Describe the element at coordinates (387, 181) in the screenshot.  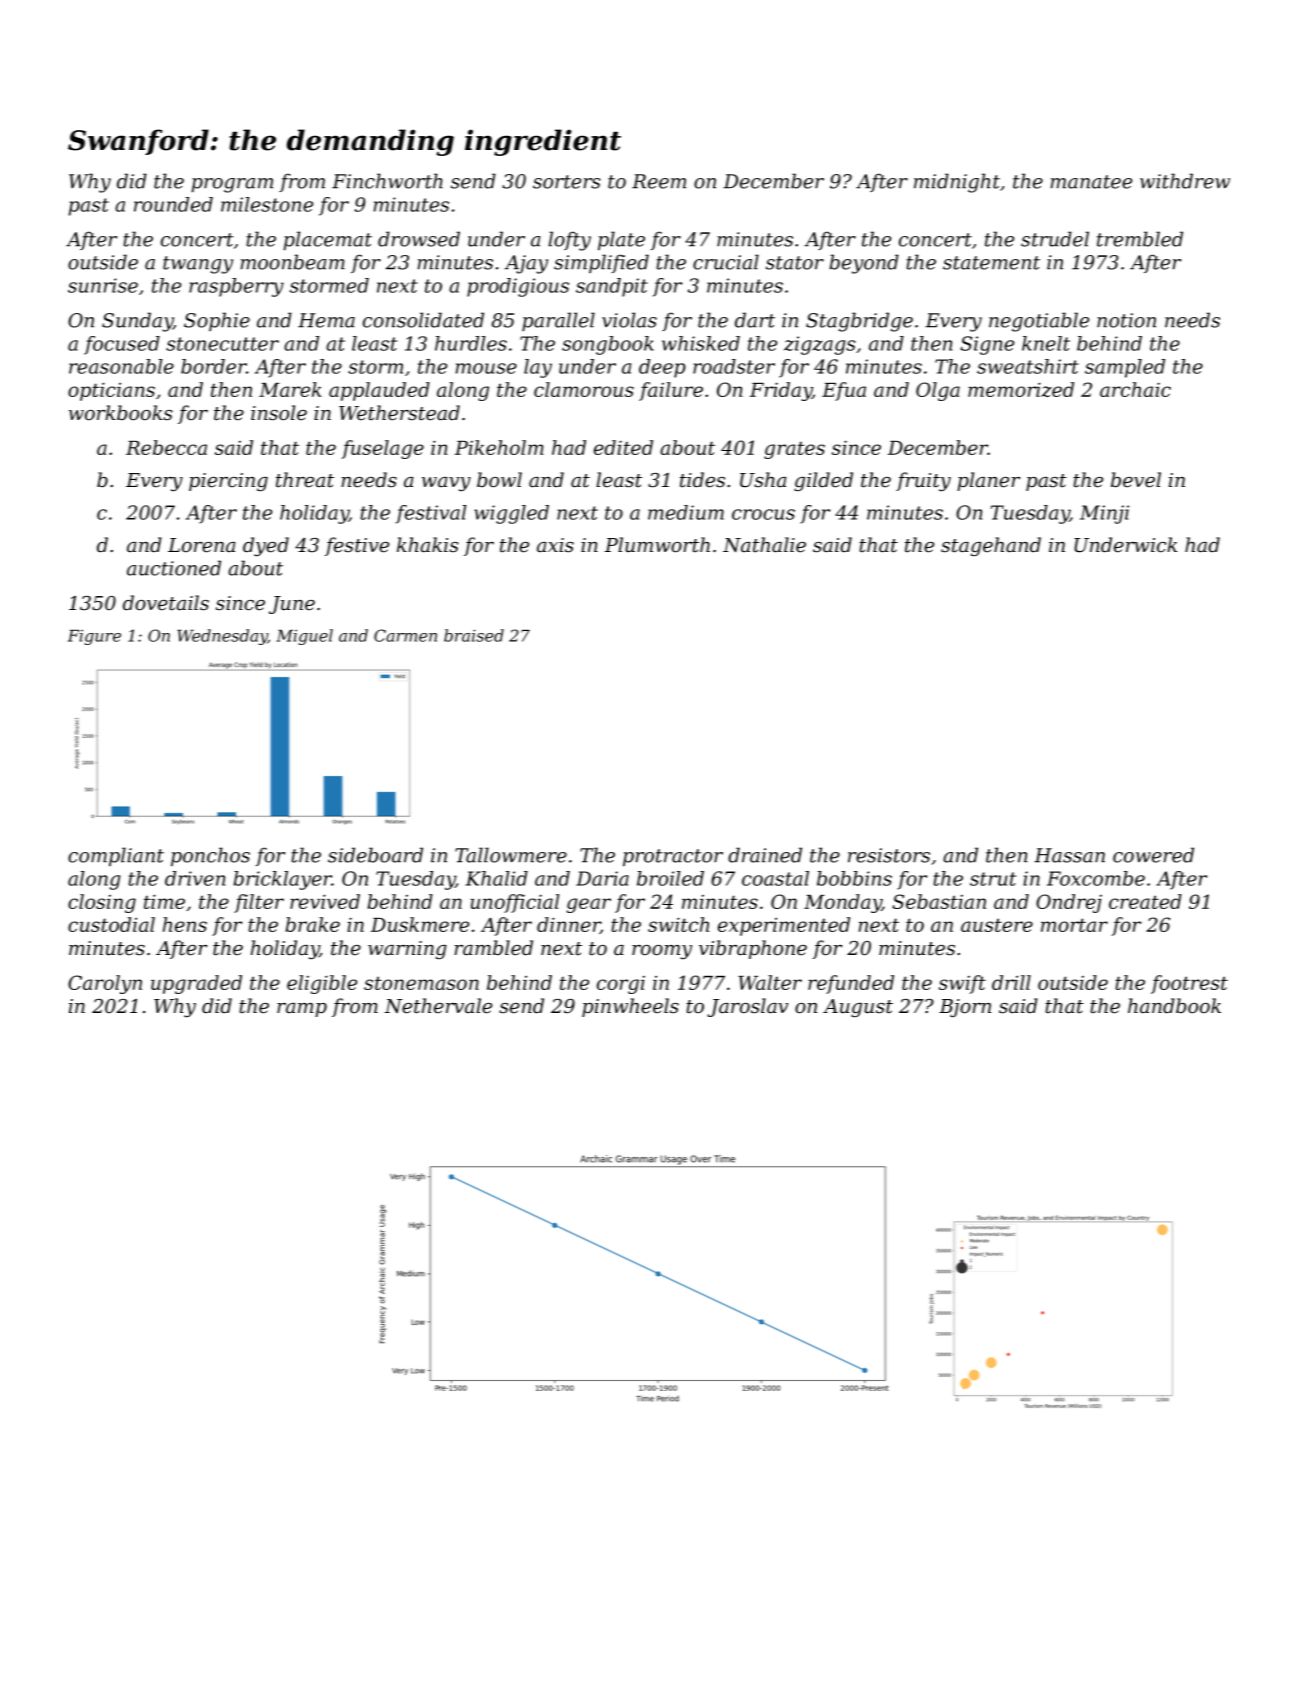
I see `Finchworth` at that location.
